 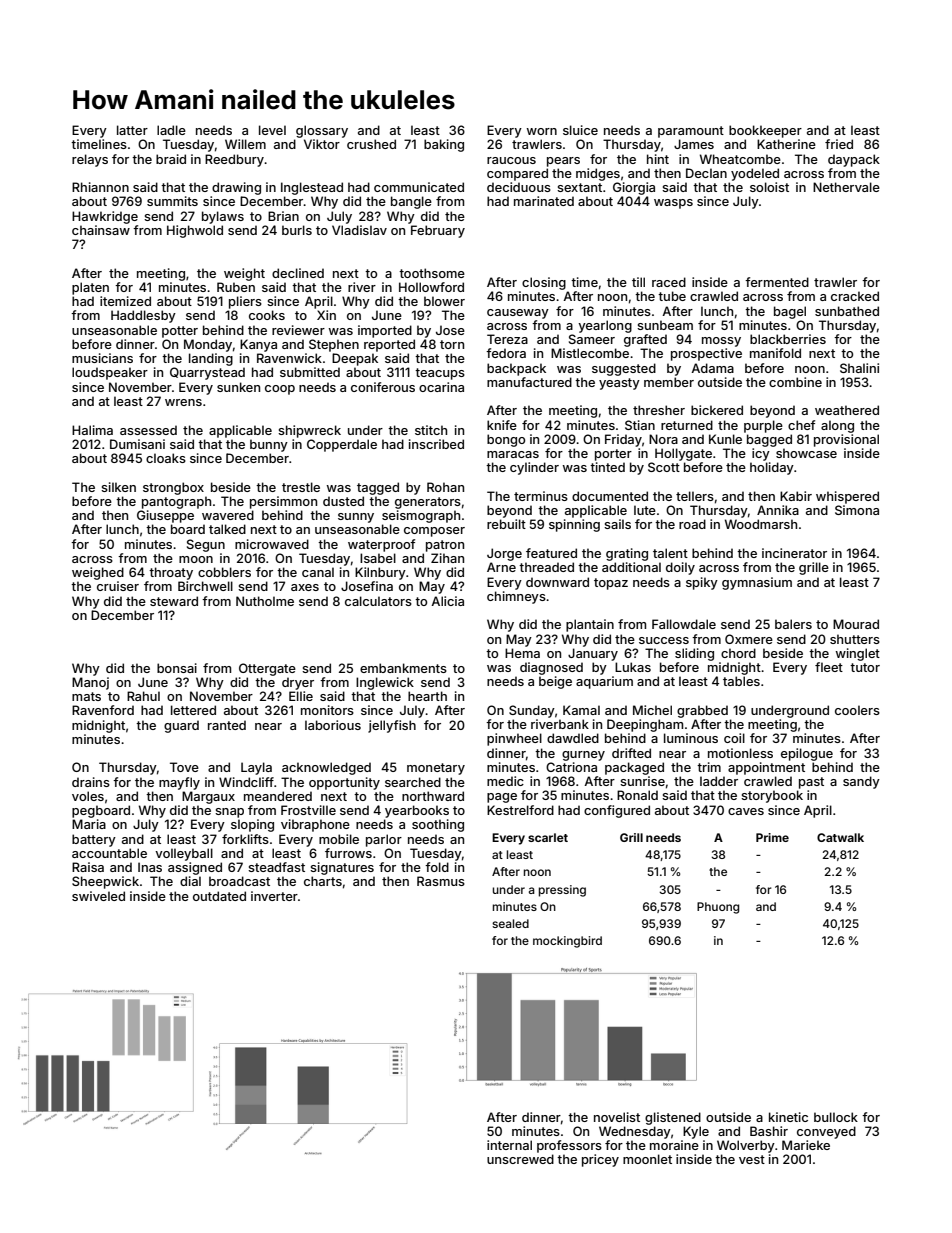 I want to click on raced, so click(x=669, y=282).
